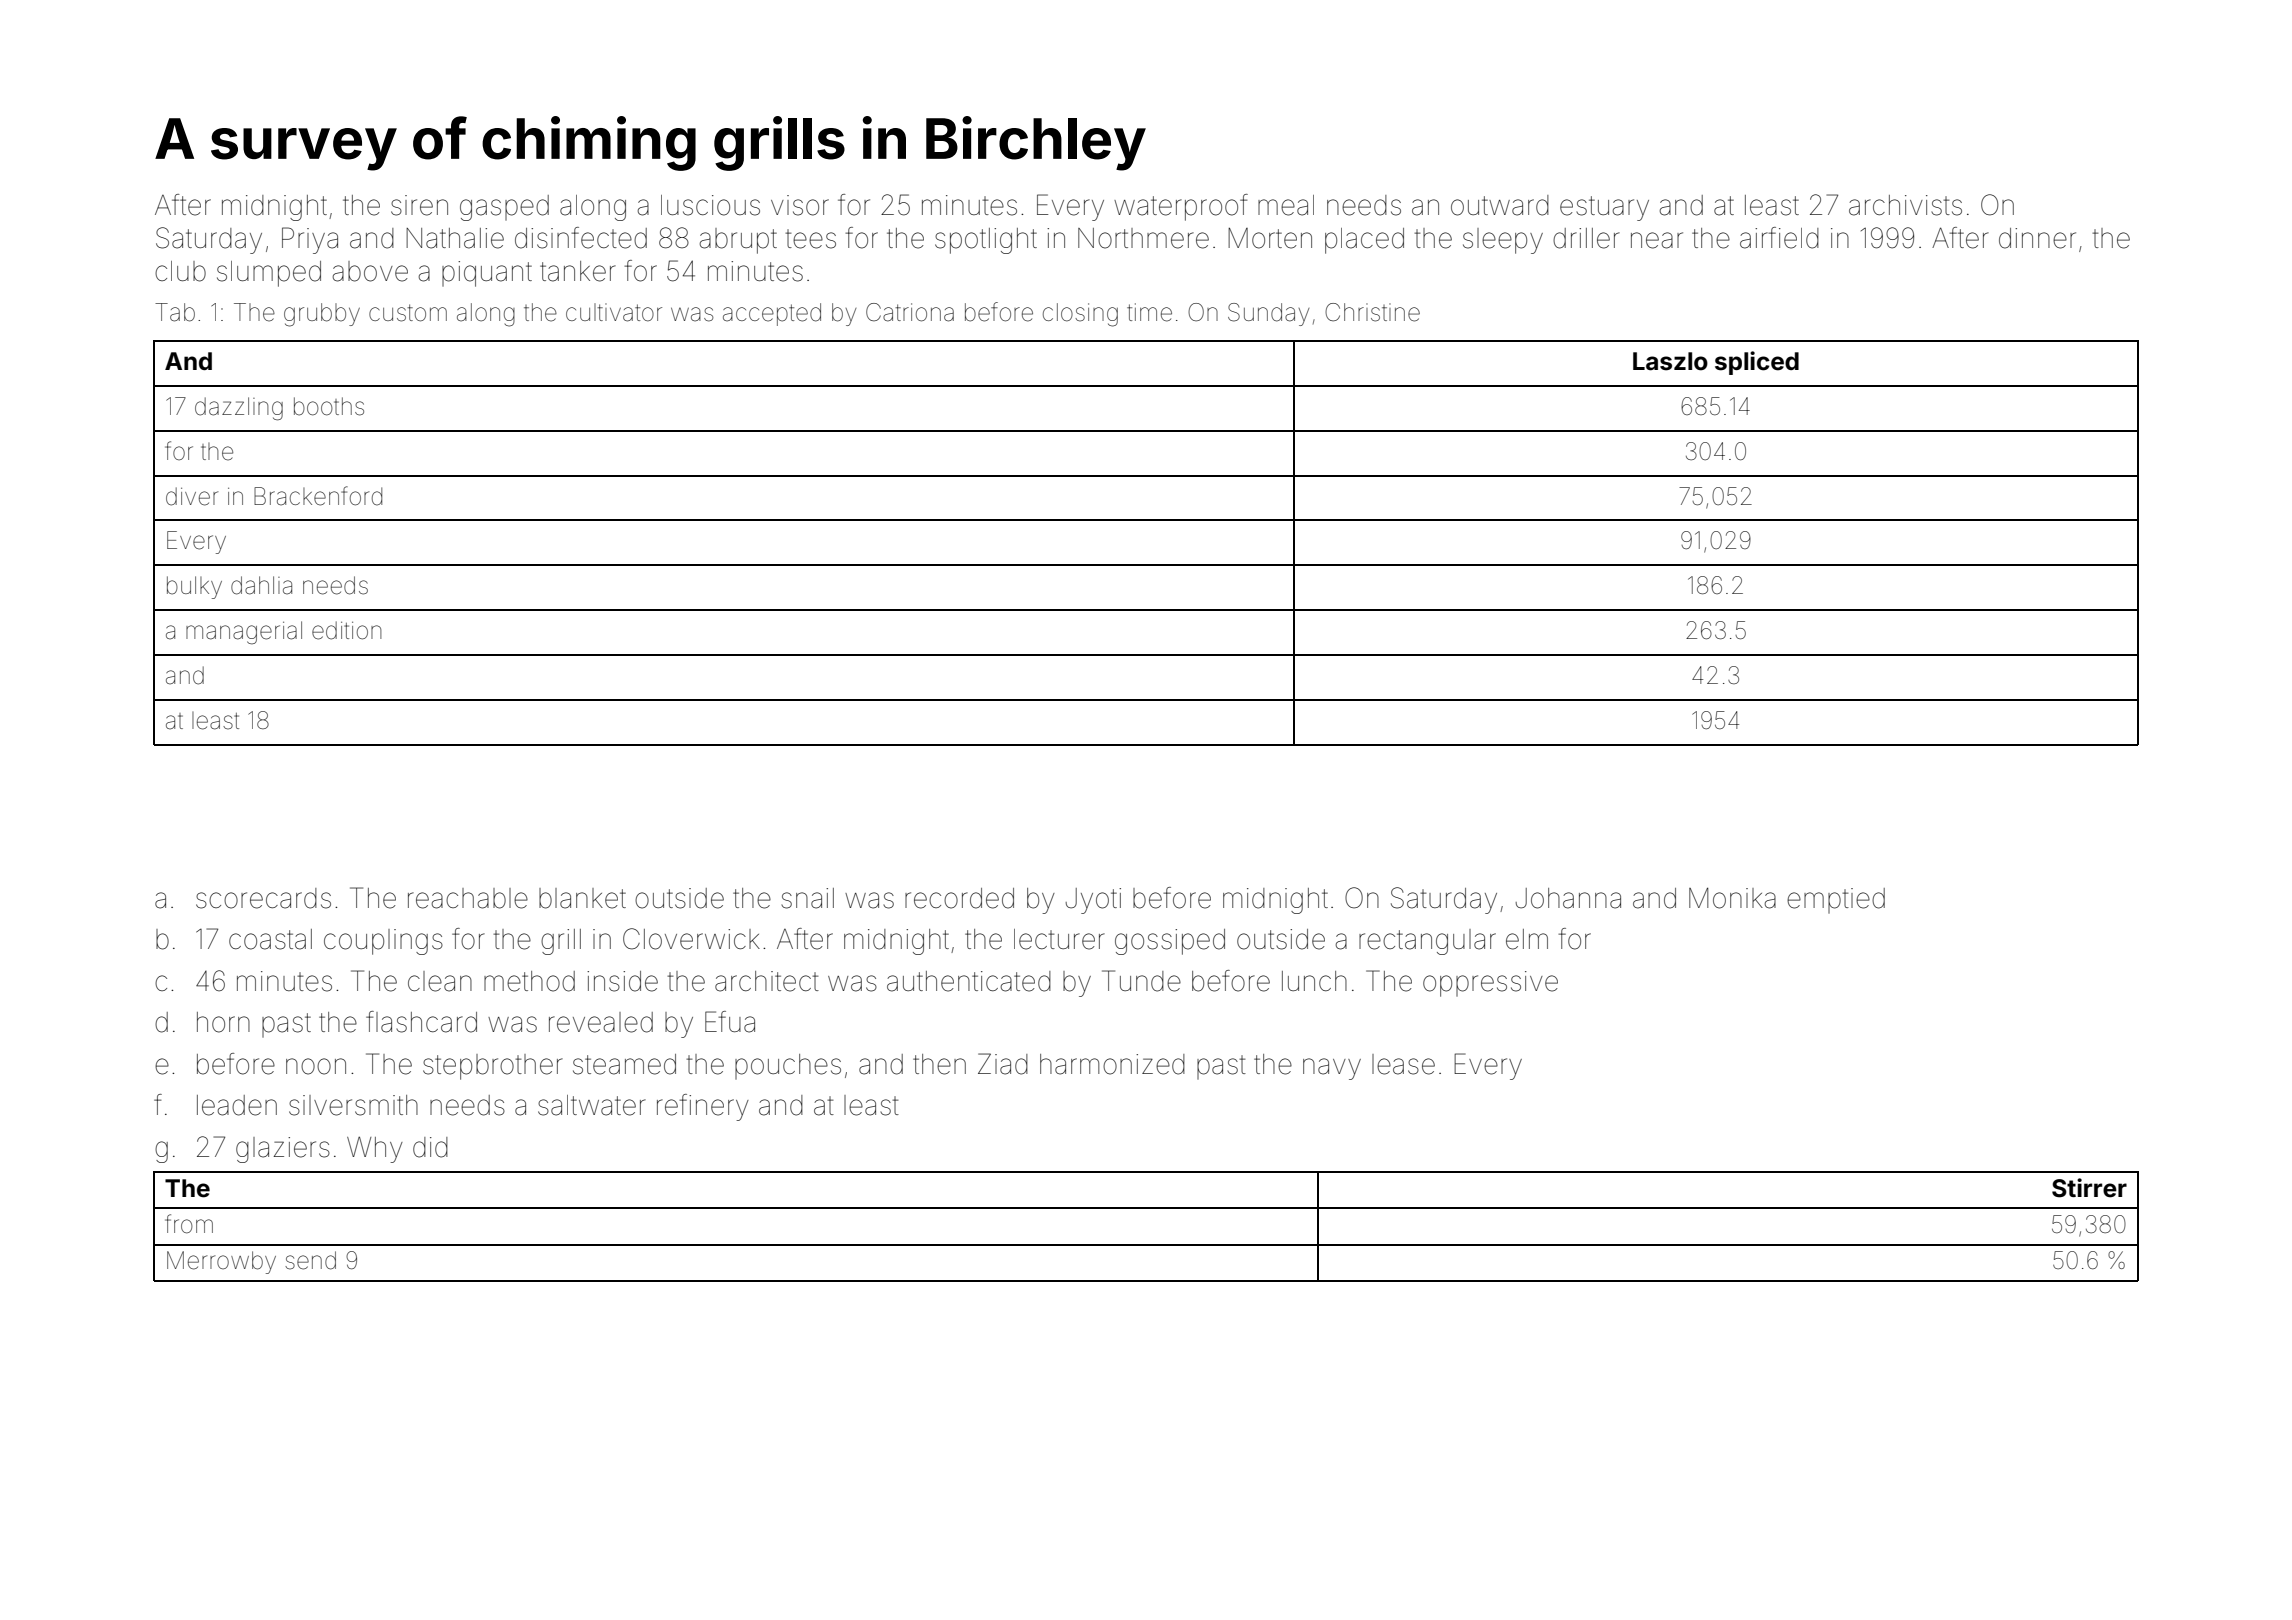 This screenshot has height=1620, width=2292. Describe the element at coordinates (1757, 363) in the screenshot. I see `spliced` at that location.
